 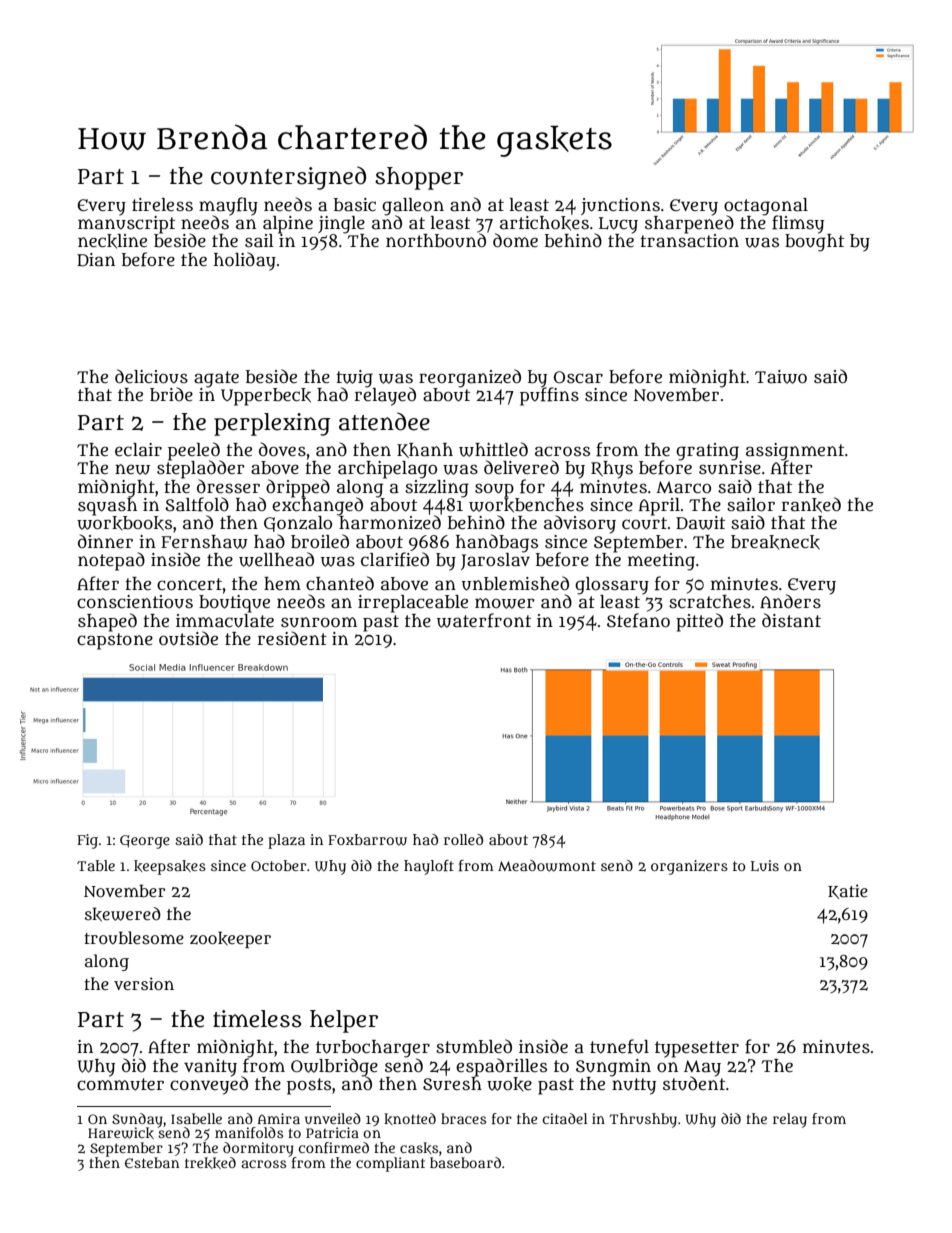 What do you see at coordinates (694, 1083) in the document?
I see `student` at bounding box center [694, 1083].
